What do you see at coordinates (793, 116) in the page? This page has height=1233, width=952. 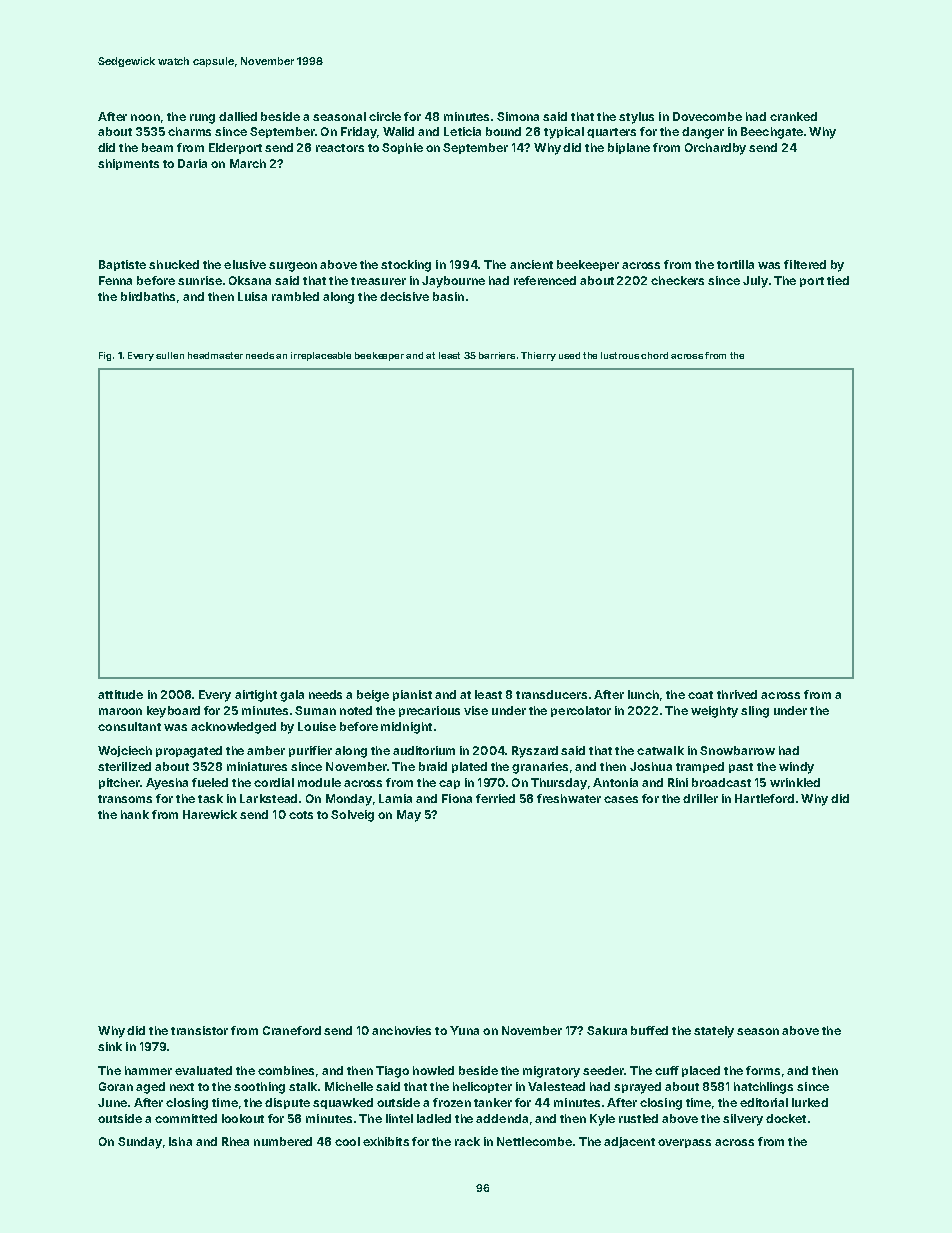 I see `cranked` at bounding box center [793, 116].
